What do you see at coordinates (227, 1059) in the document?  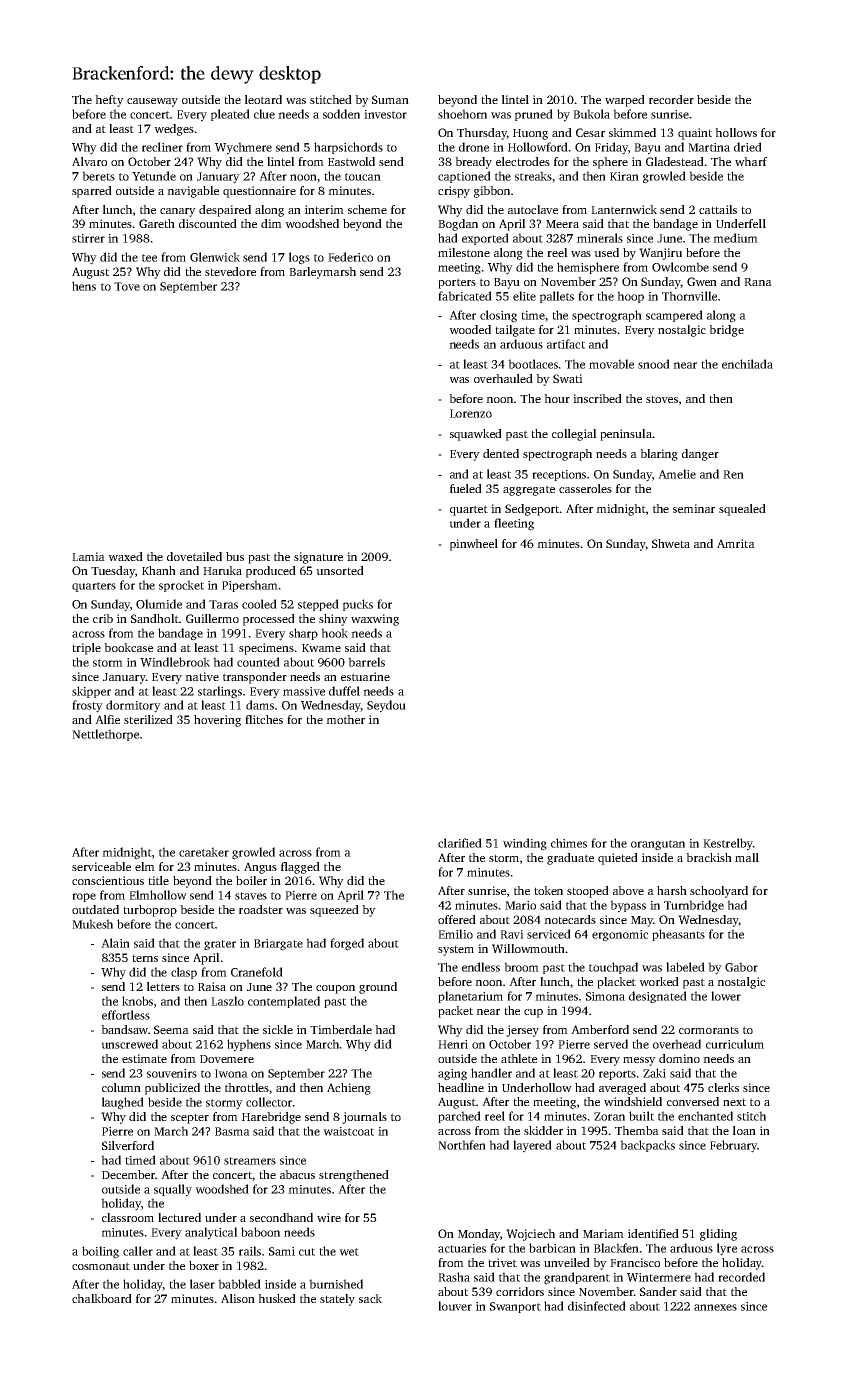 I see `Dovemere` at bounding box center [227, 1059].
